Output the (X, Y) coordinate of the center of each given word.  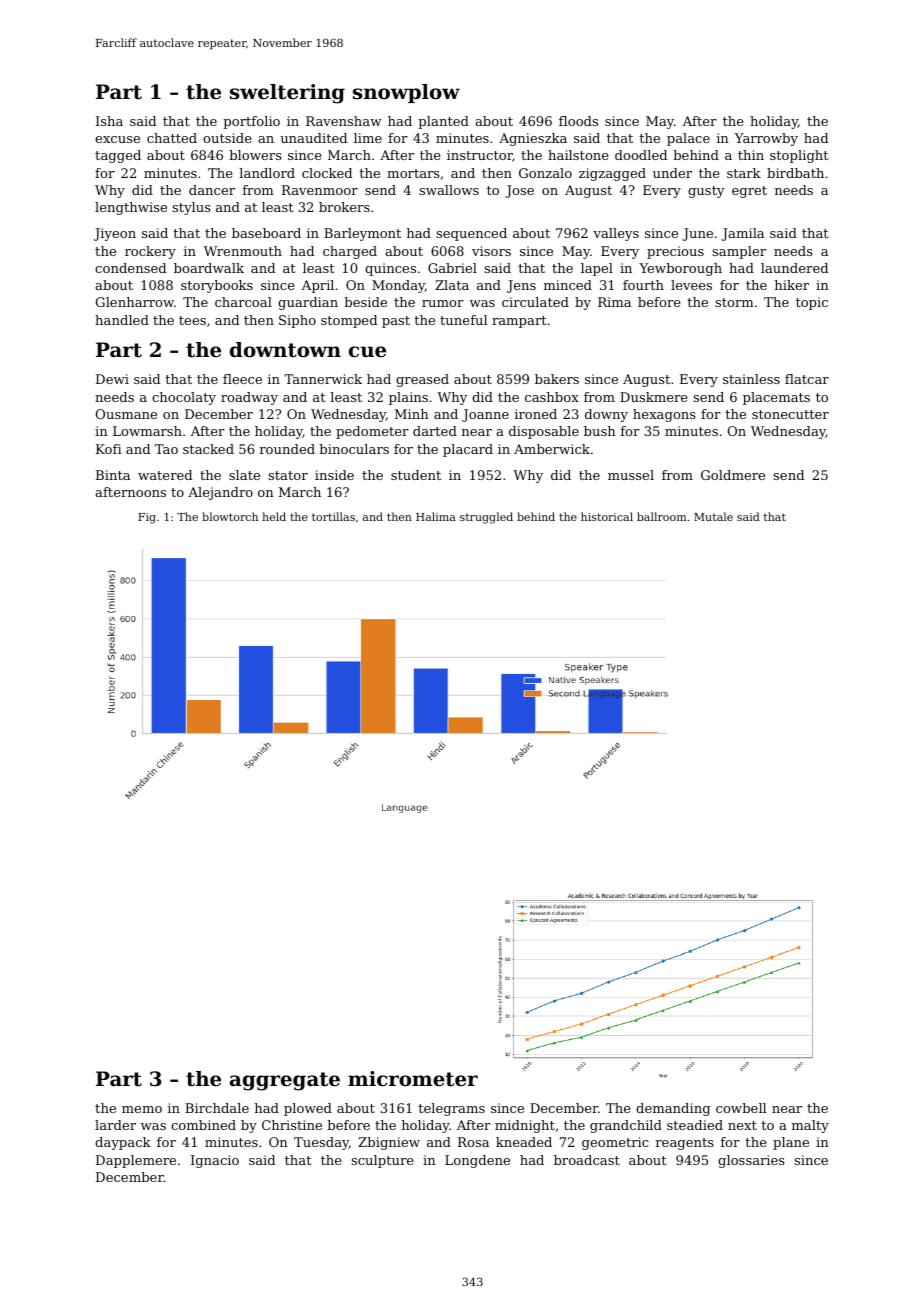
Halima (436, 516)
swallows (449, 190)
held (274, 516)
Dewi (112, 379)
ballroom (662, 516)
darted (435, 431)
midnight (525, 1126)
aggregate (285, 1081)
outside (227, 138)
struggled (486, 518)
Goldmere (733, 475)
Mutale (713, 516)
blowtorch (230, 516)
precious (675, 252)
